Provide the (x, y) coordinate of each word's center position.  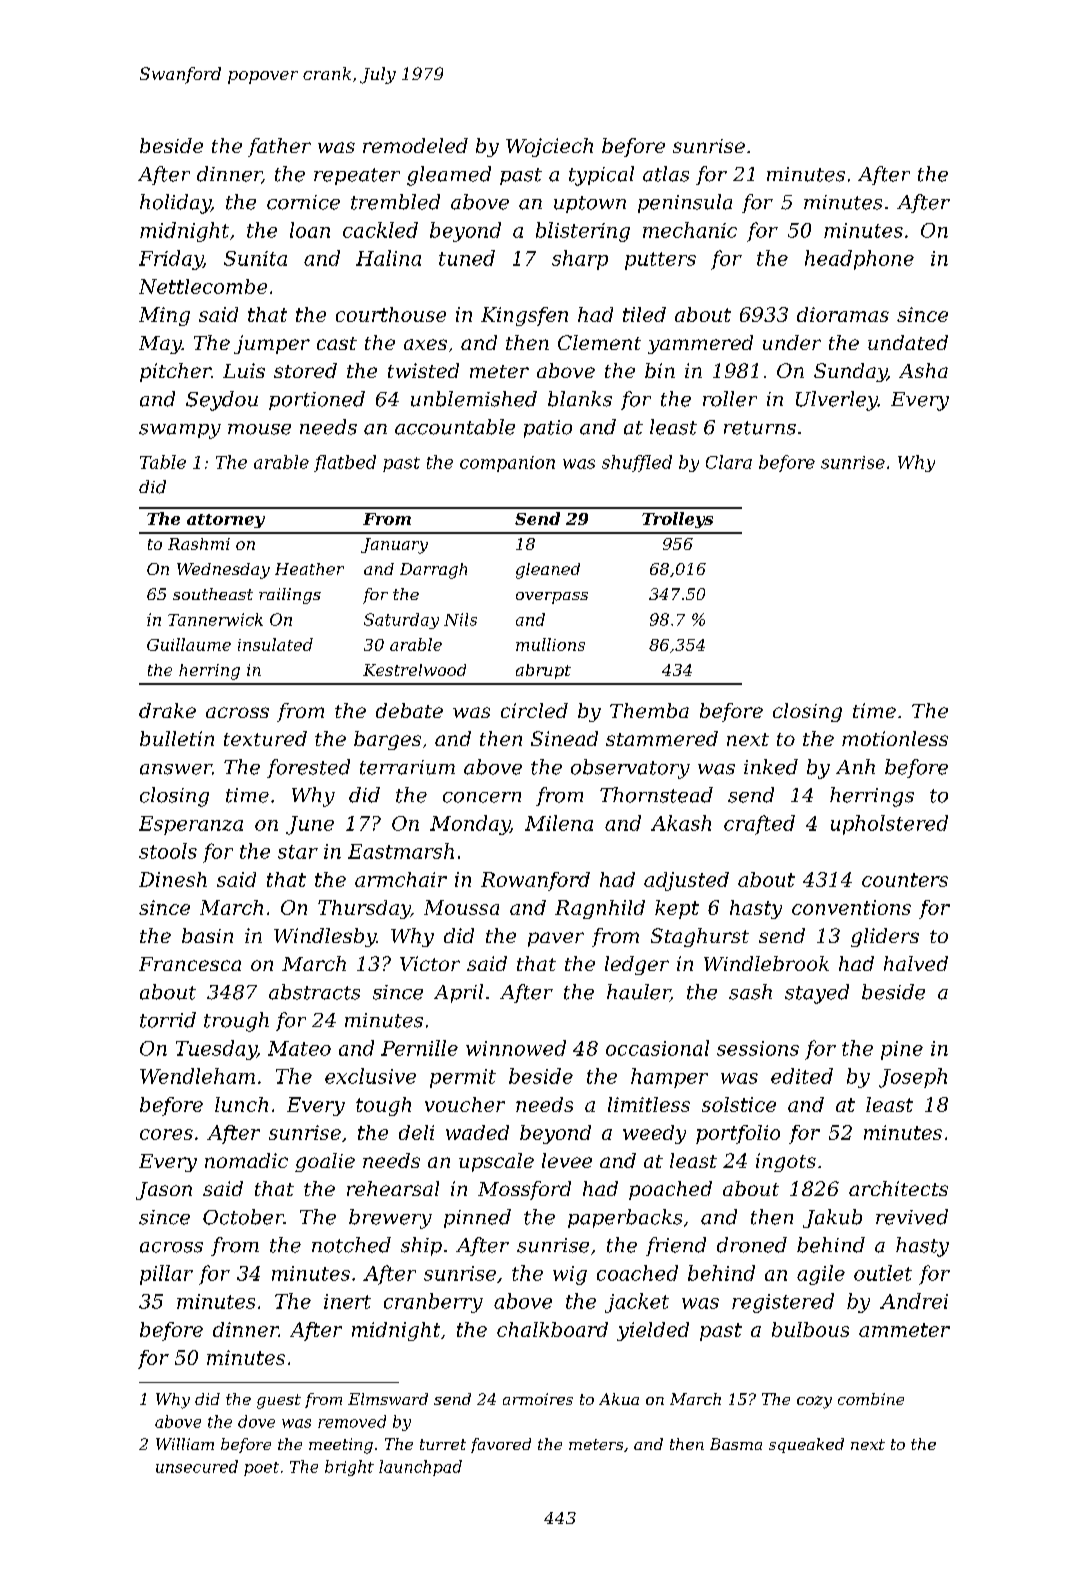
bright (349, 1468)
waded (477, 1132)
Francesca (190, 964)
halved (916, 963)
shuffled (637, 463)
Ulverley (837, 401)
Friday (171, 260)
